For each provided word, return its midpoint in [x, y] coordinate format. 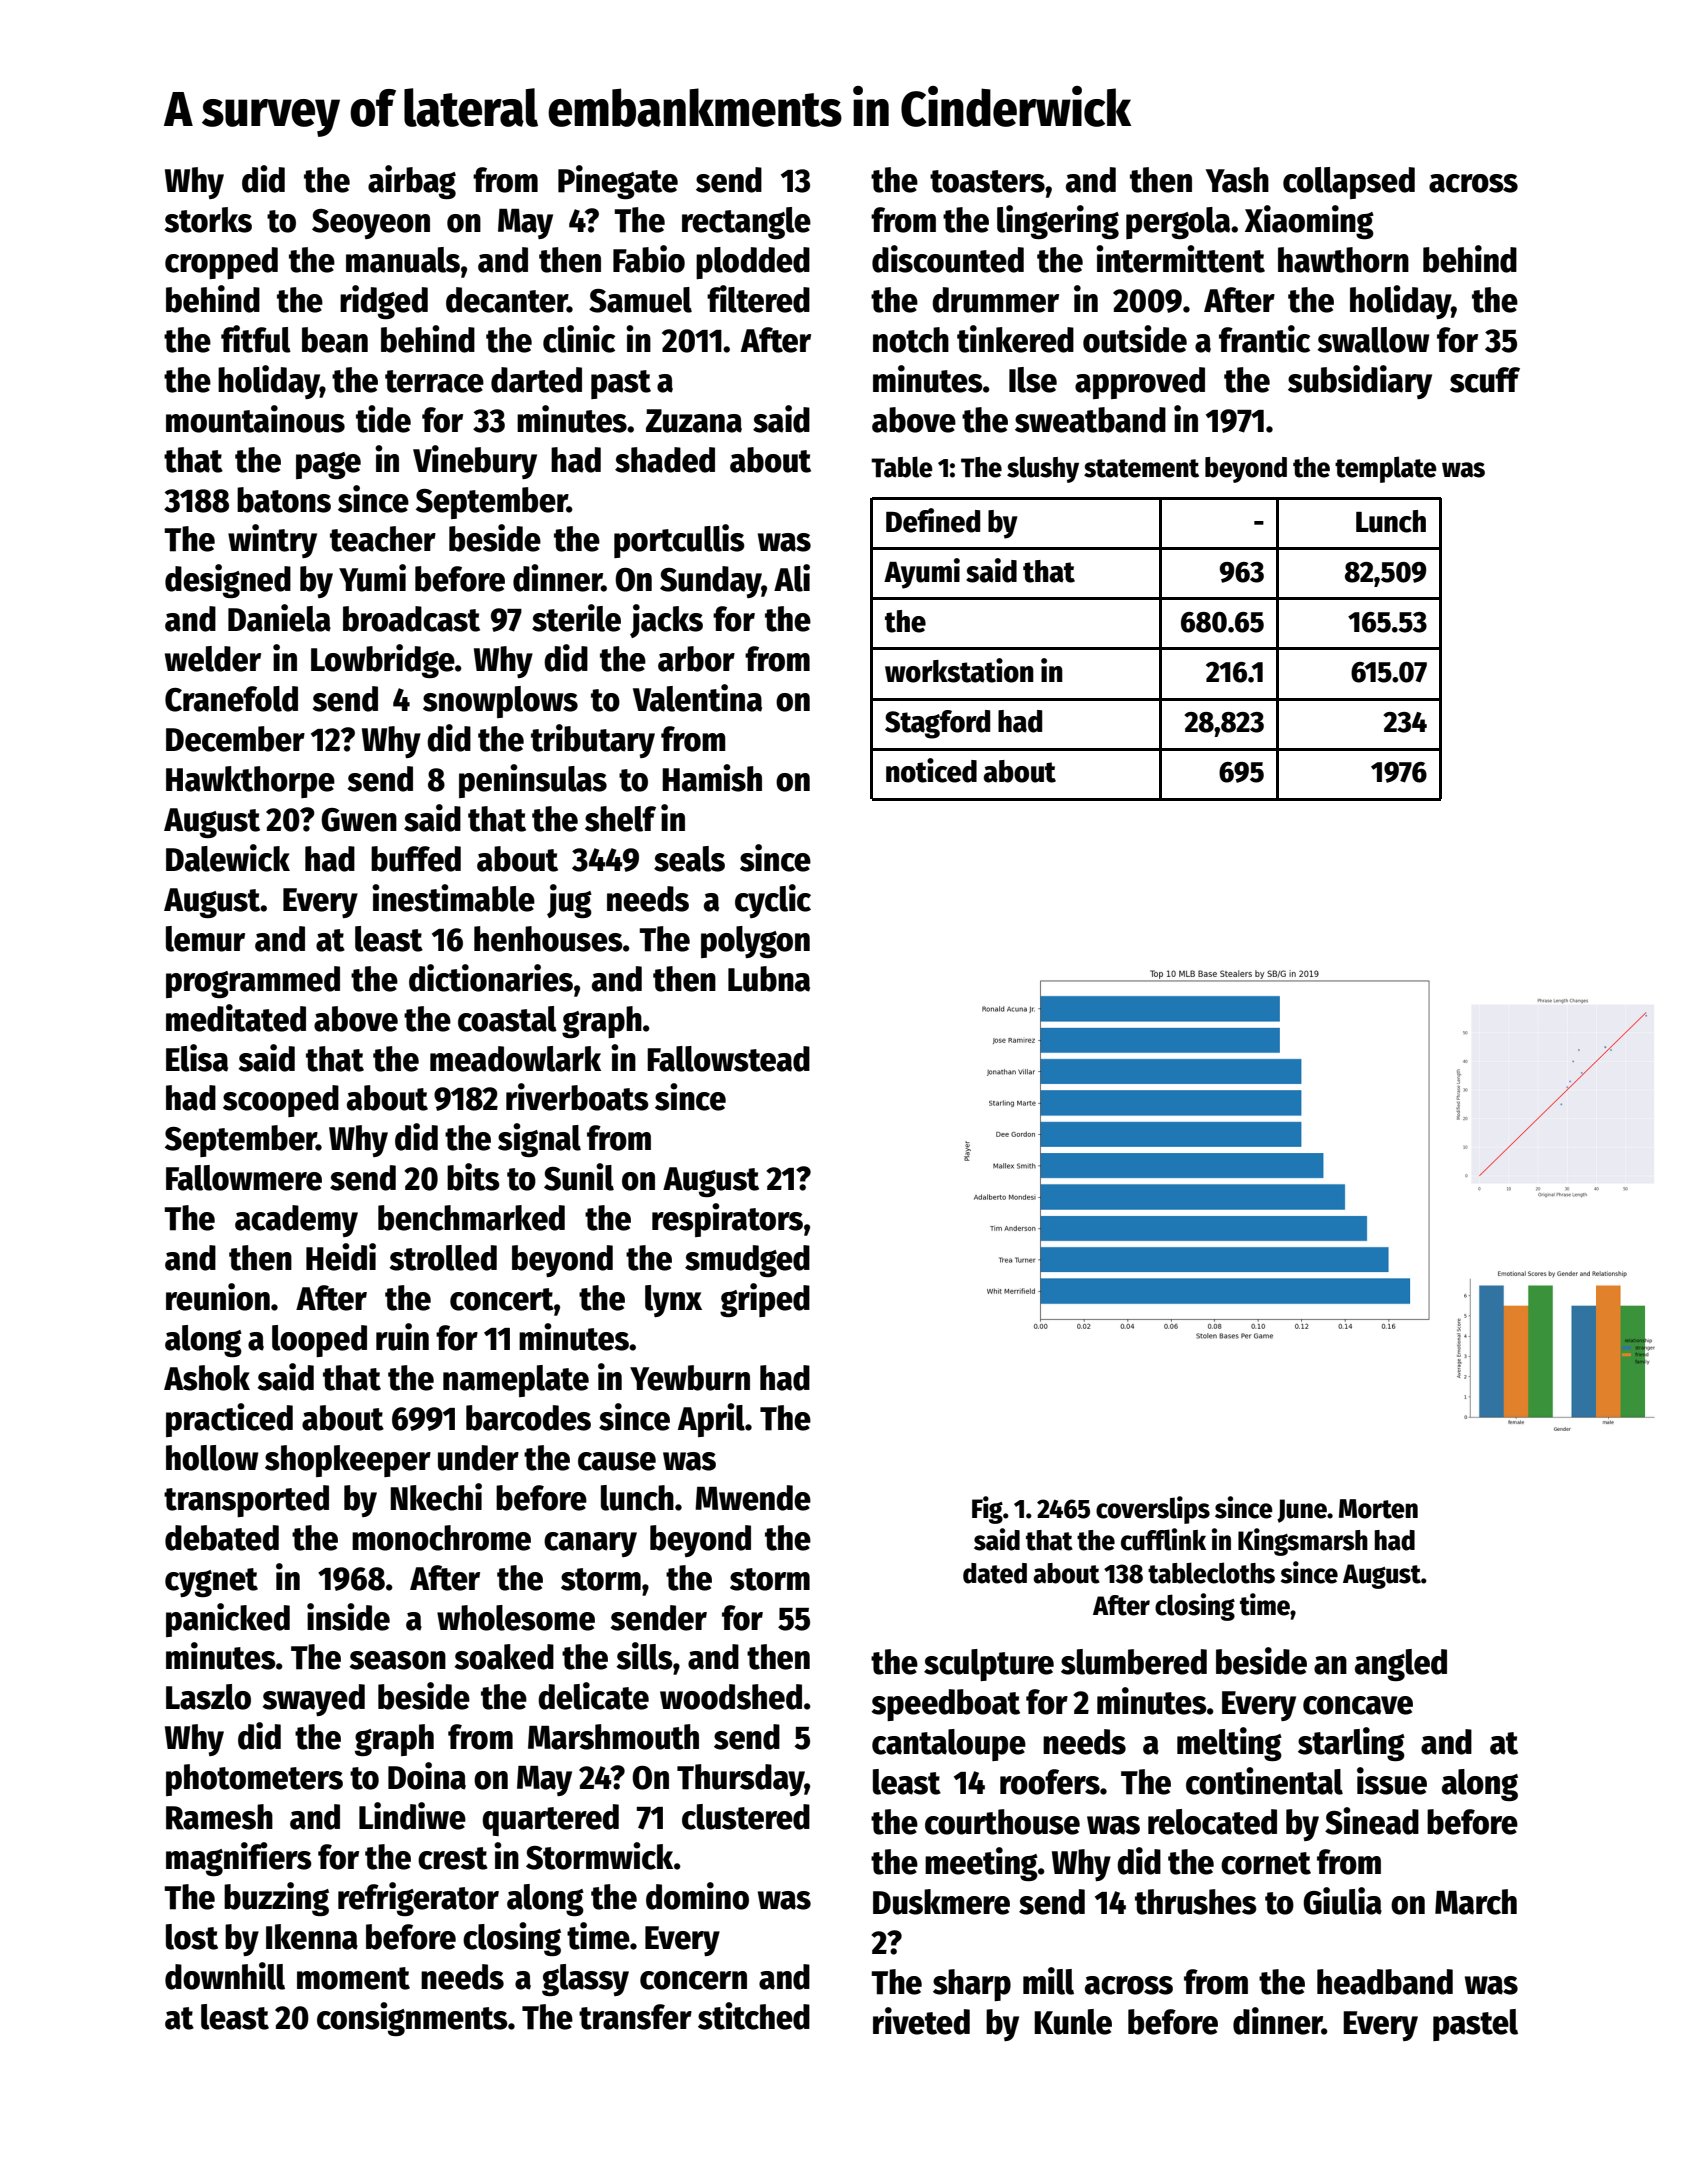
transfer [635, 2017]
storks [208, 220]
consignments [412, 2019]
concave [1358, 1705]
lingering [1058, 222]
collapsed [1349, 183]
